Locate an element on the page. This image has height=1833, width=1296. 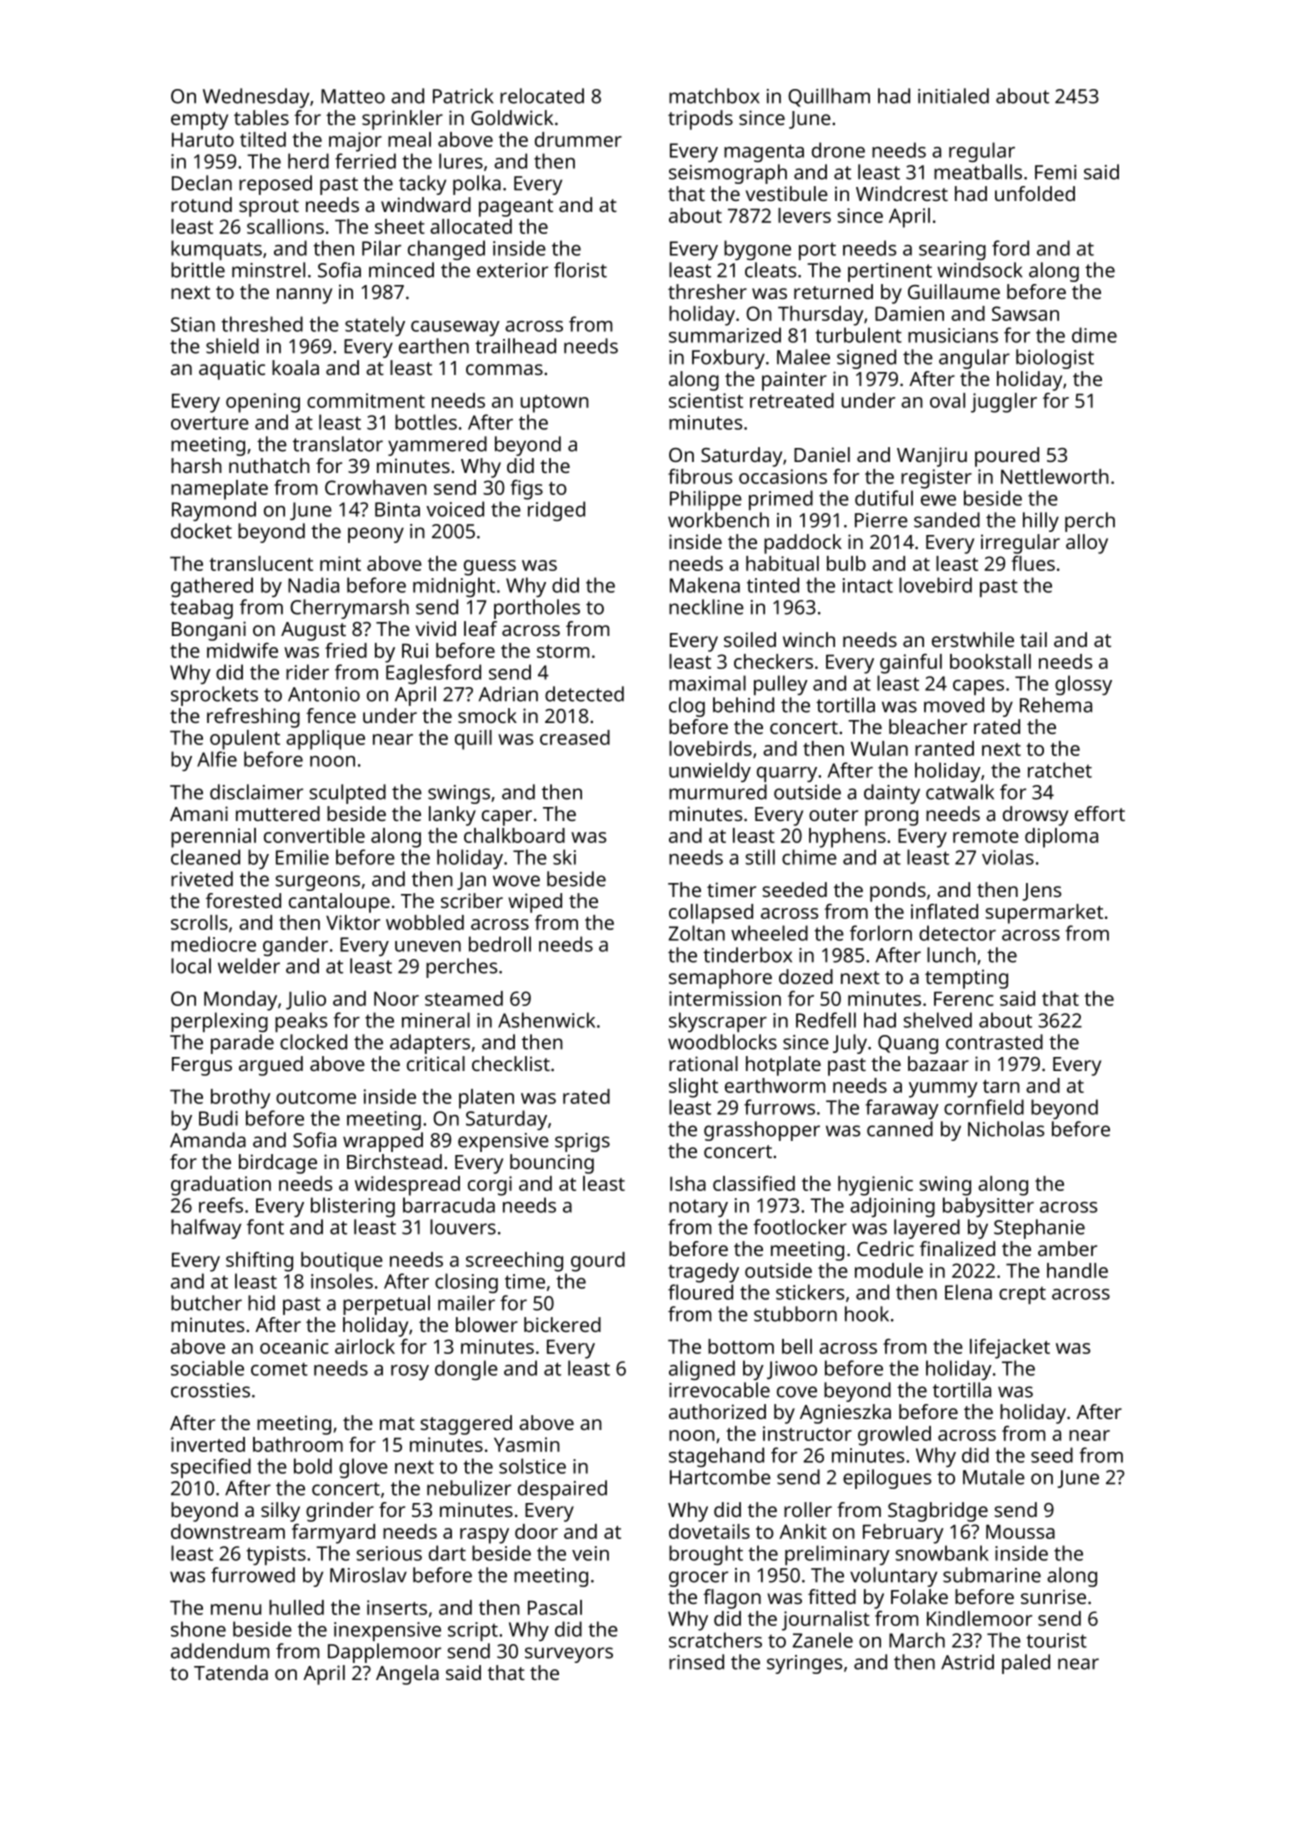
tinderbox is located at coordinates (747, 955).
